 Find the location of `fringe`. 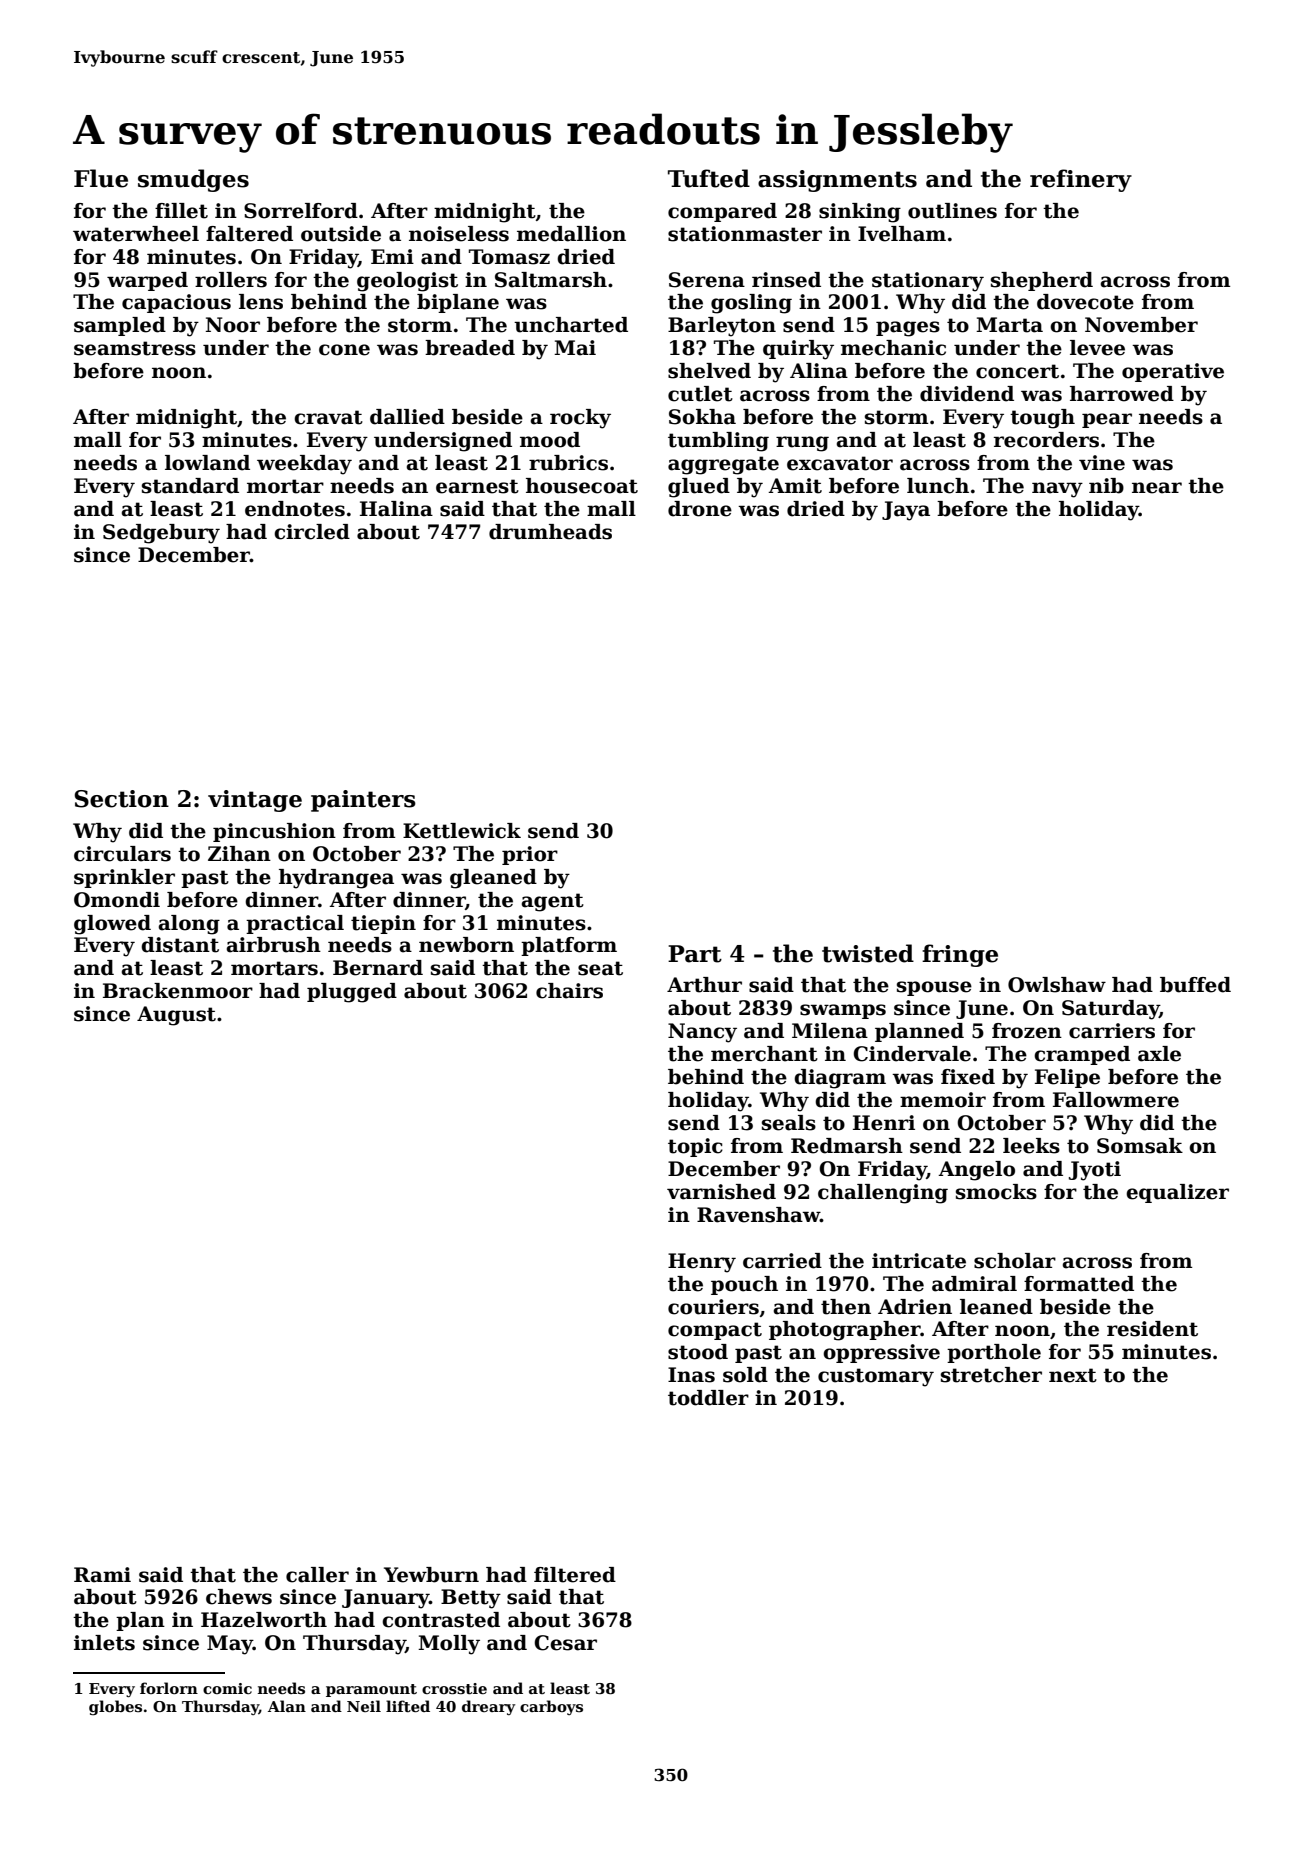

fringe is located at coordinates (960, 955).
